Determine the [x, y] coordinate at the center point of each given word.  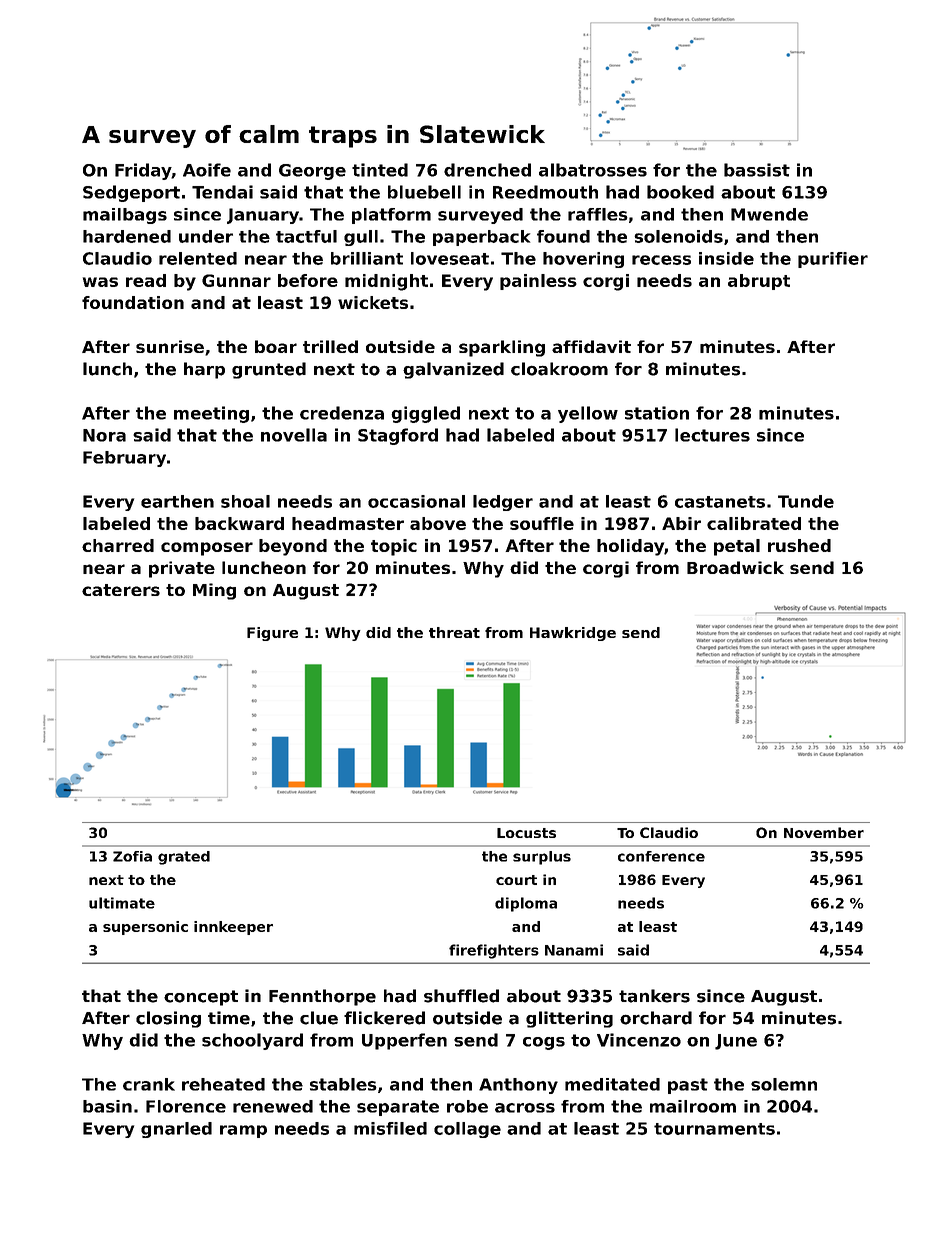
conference [661, 856]
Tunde [806, 501]
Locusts [526, 833]
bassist [757, 170]
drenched [487, 170]
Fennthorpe [322, 997]
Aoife [207, 170]
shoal [245, 501]
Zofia [132, 856]
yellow [588, 414]
